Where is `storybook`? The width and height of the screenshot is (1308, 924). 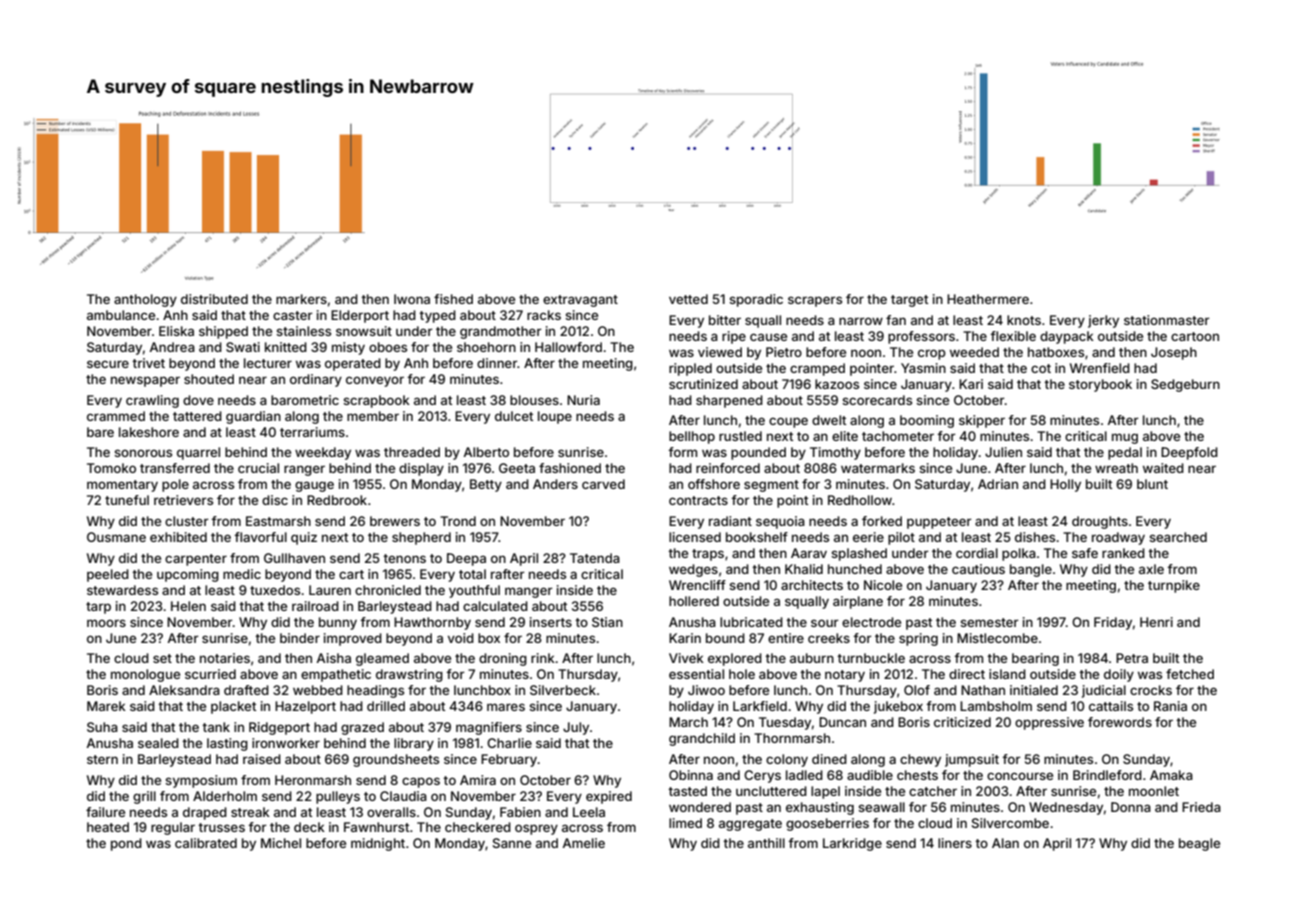
storybook is located at coordinates (1100, 385).
